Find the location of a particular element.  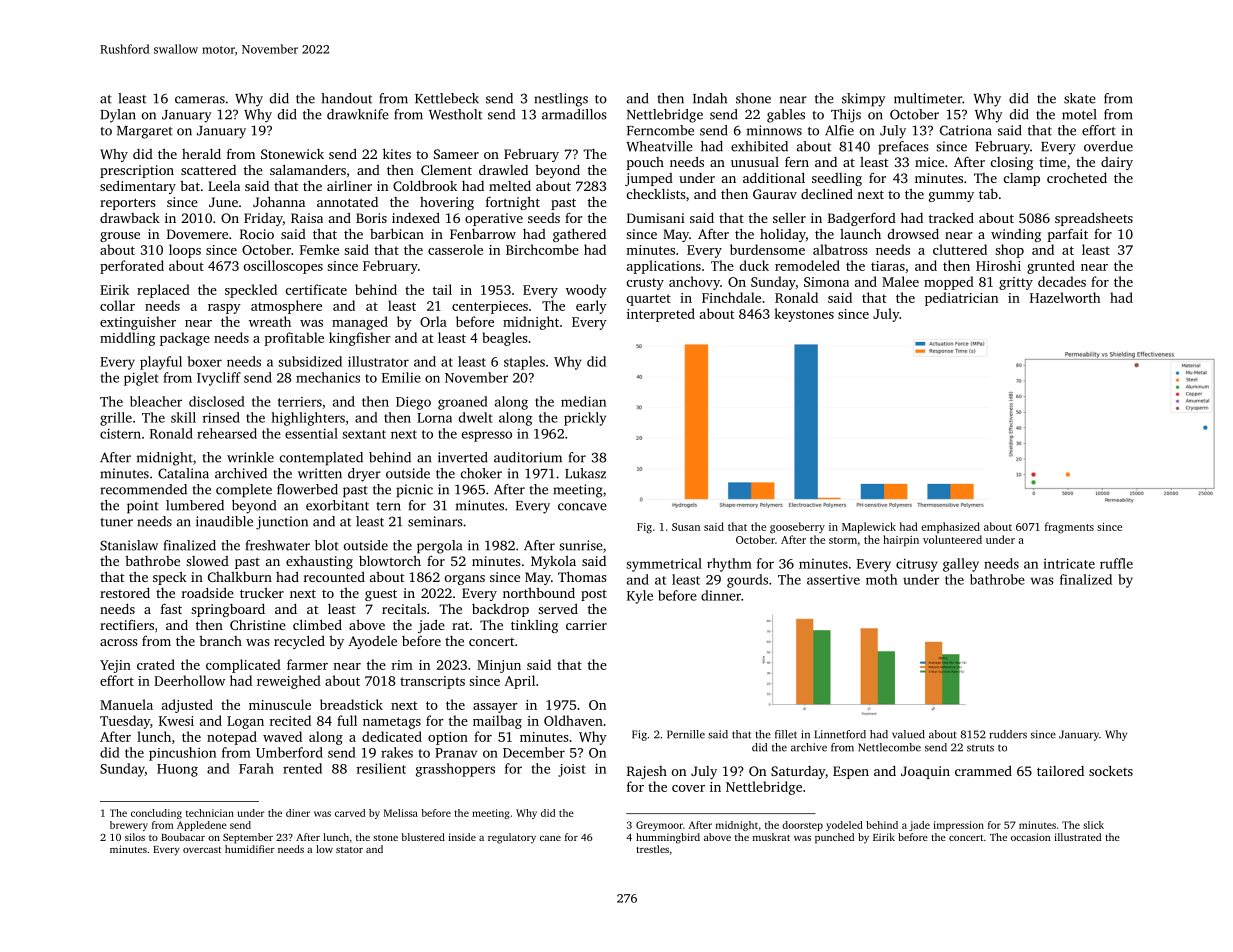

median is located at coordinates (583, 401).
